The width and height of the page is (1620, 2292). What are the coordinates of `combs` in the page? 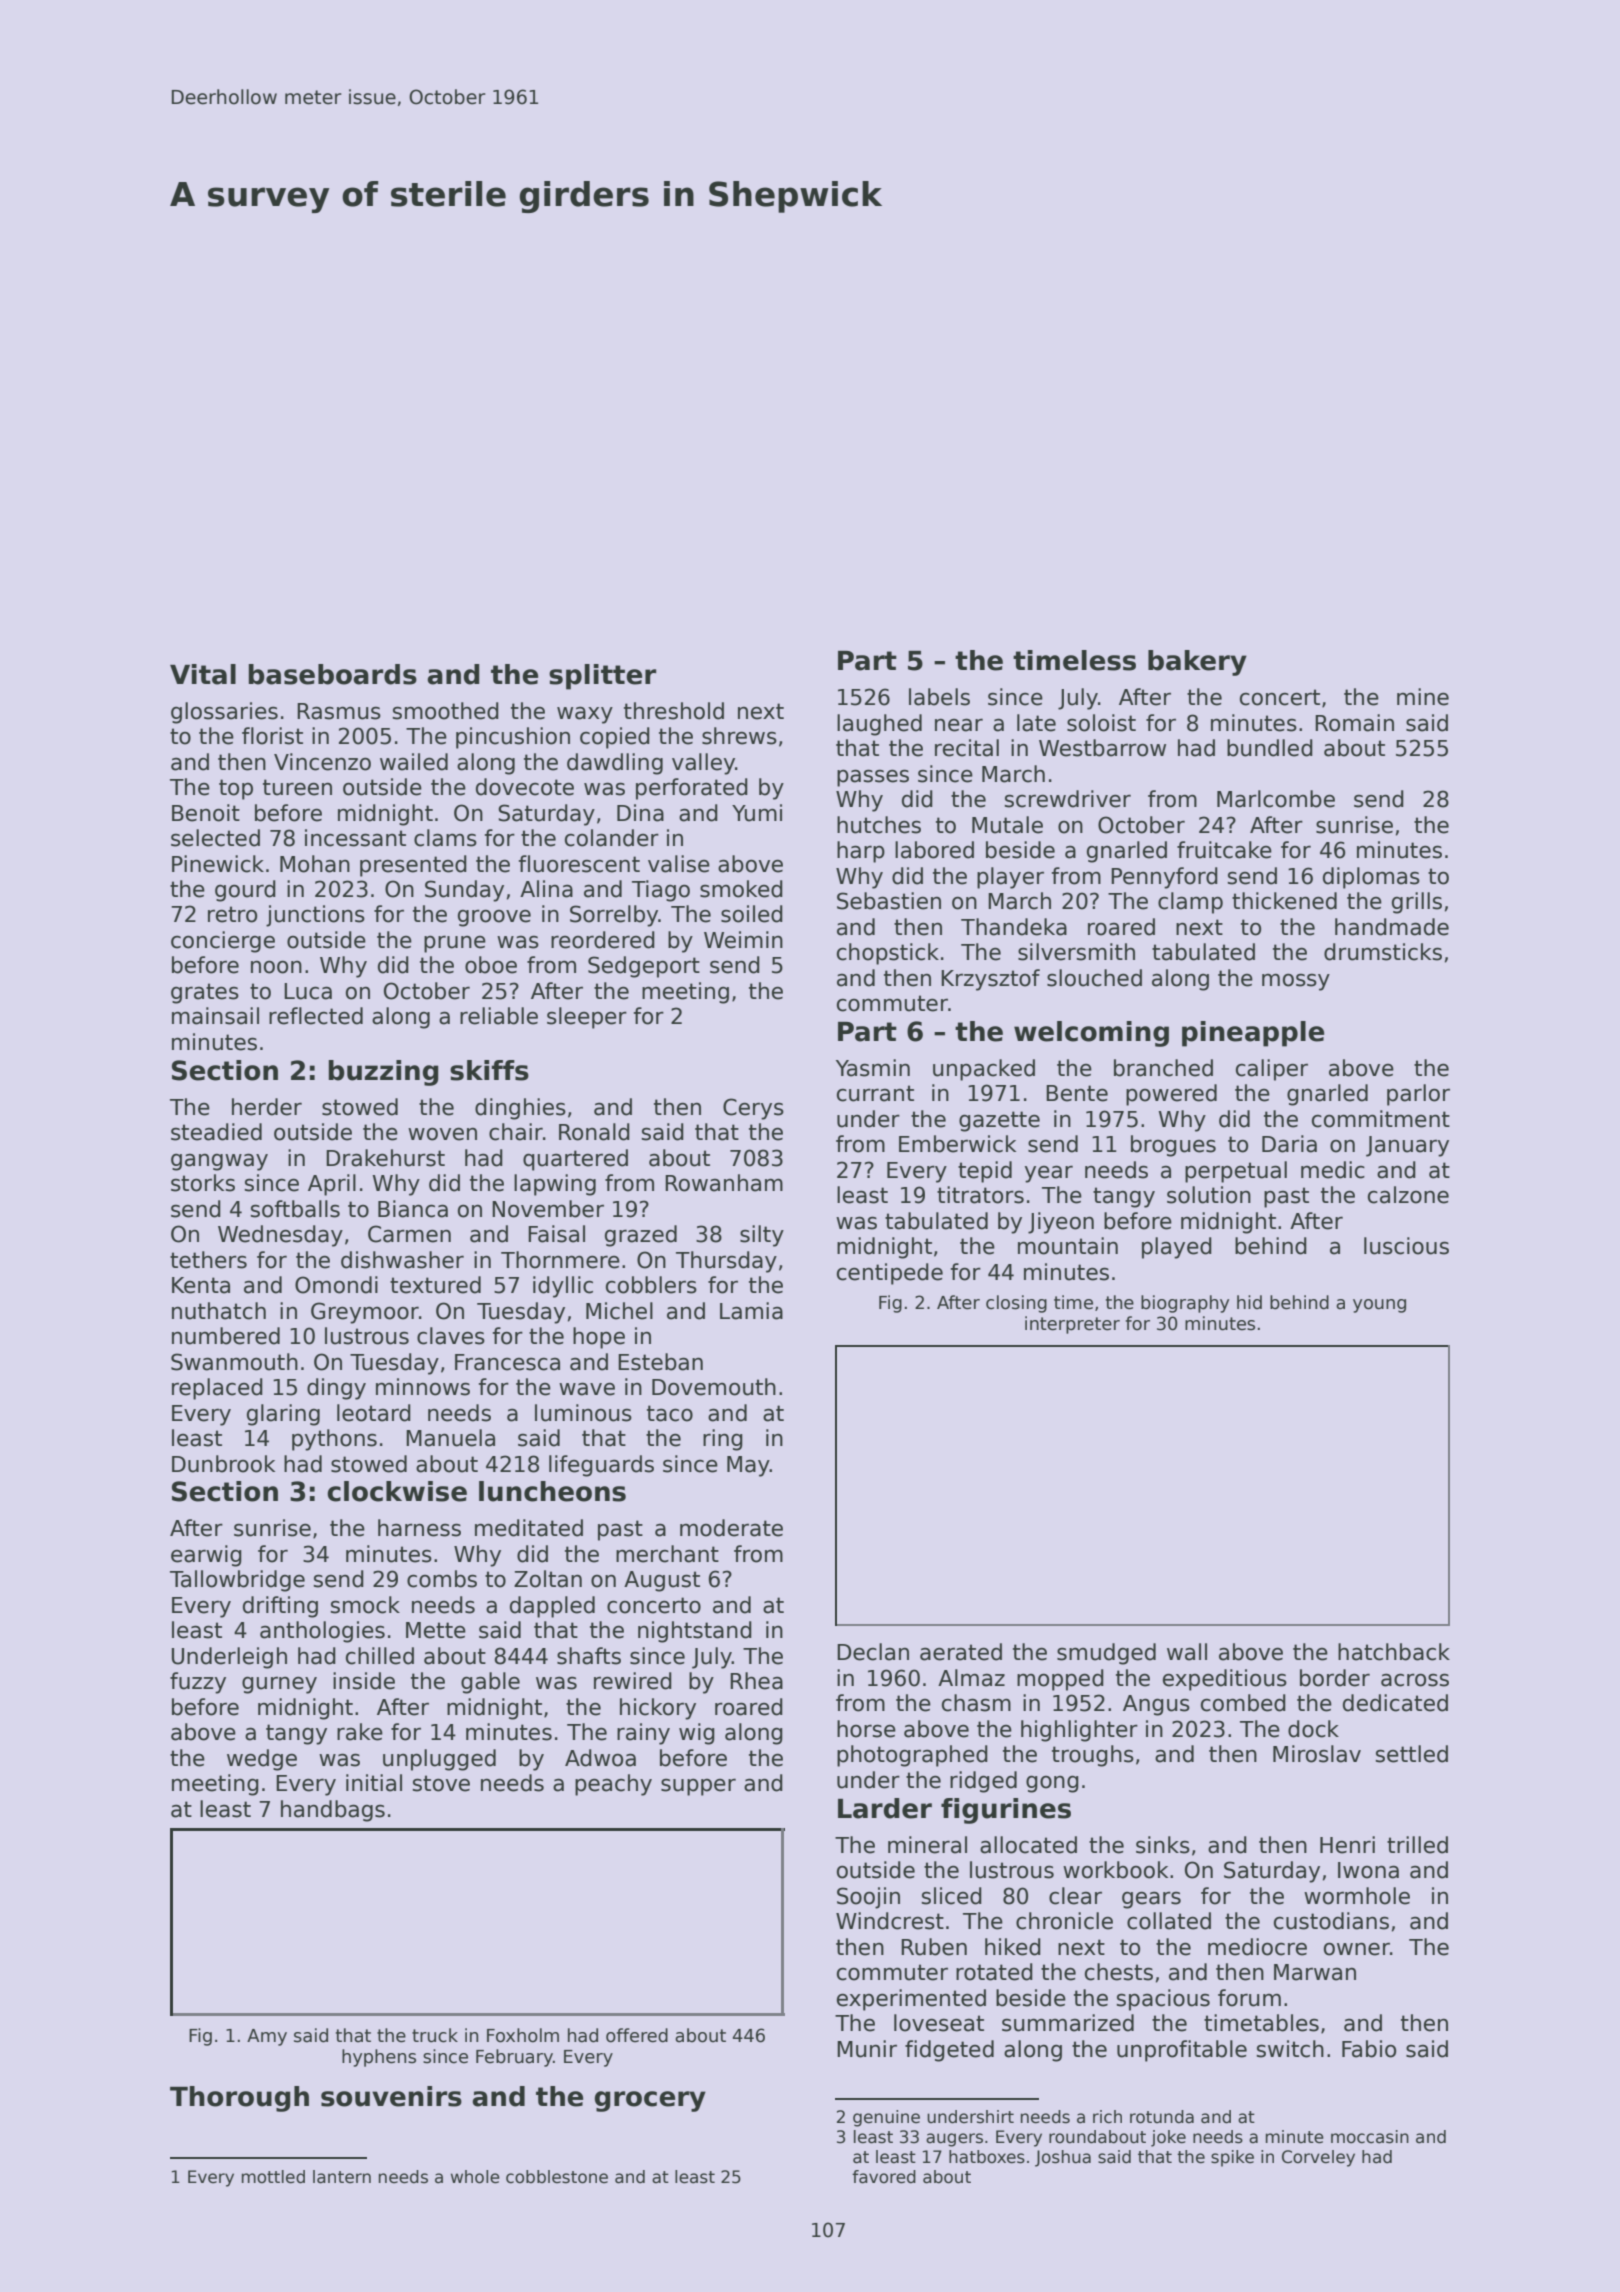 It's located at (442, 1579).
